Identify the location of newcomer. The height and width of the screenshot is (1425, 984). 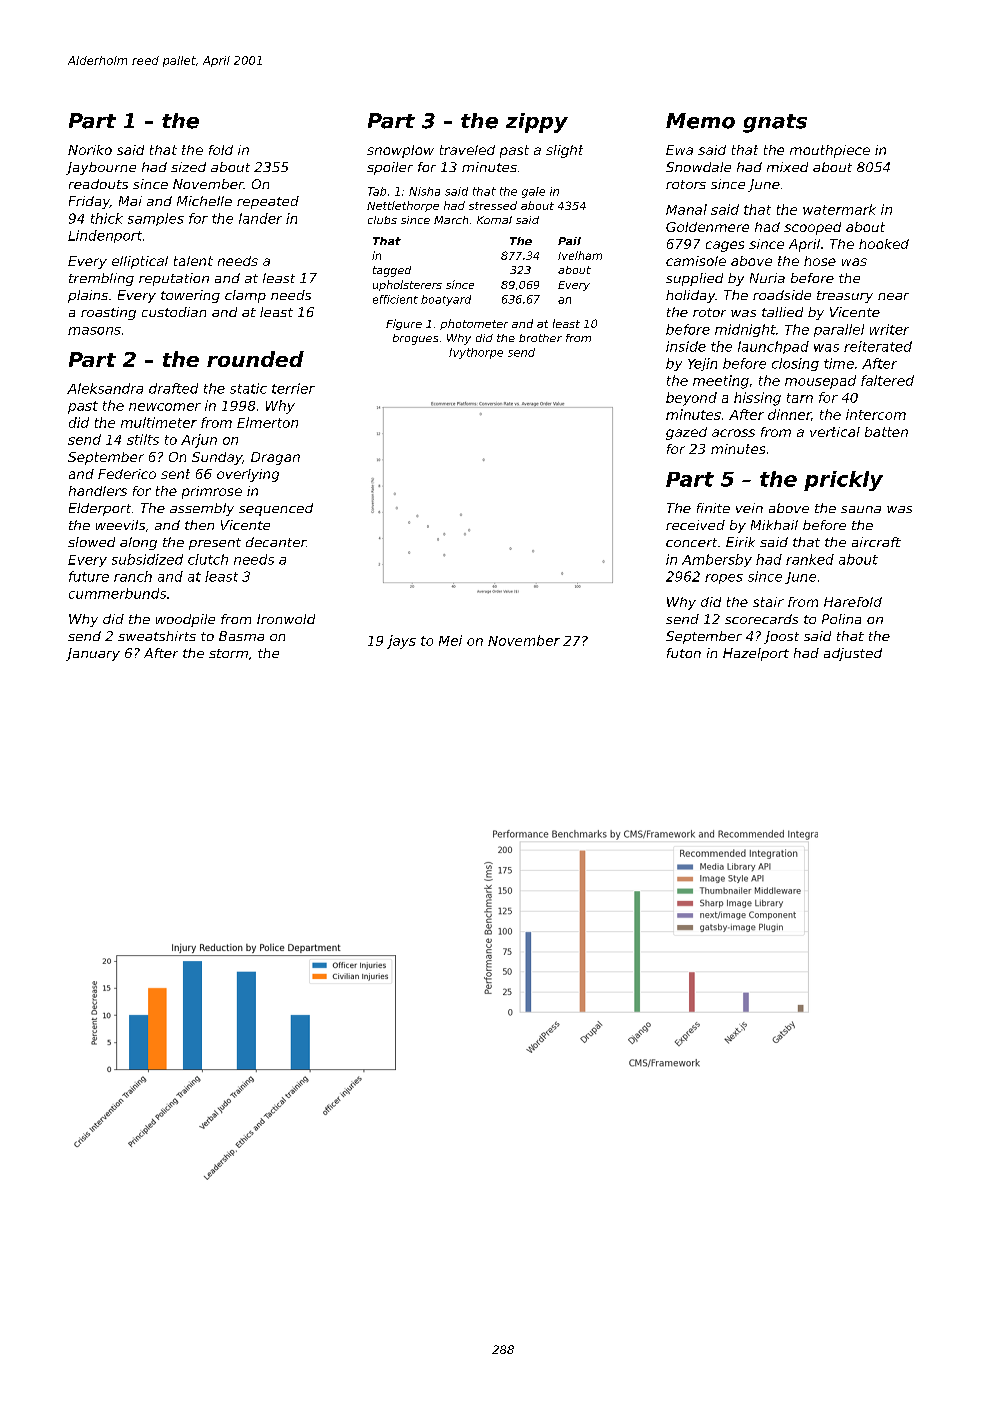
(165, 407).
